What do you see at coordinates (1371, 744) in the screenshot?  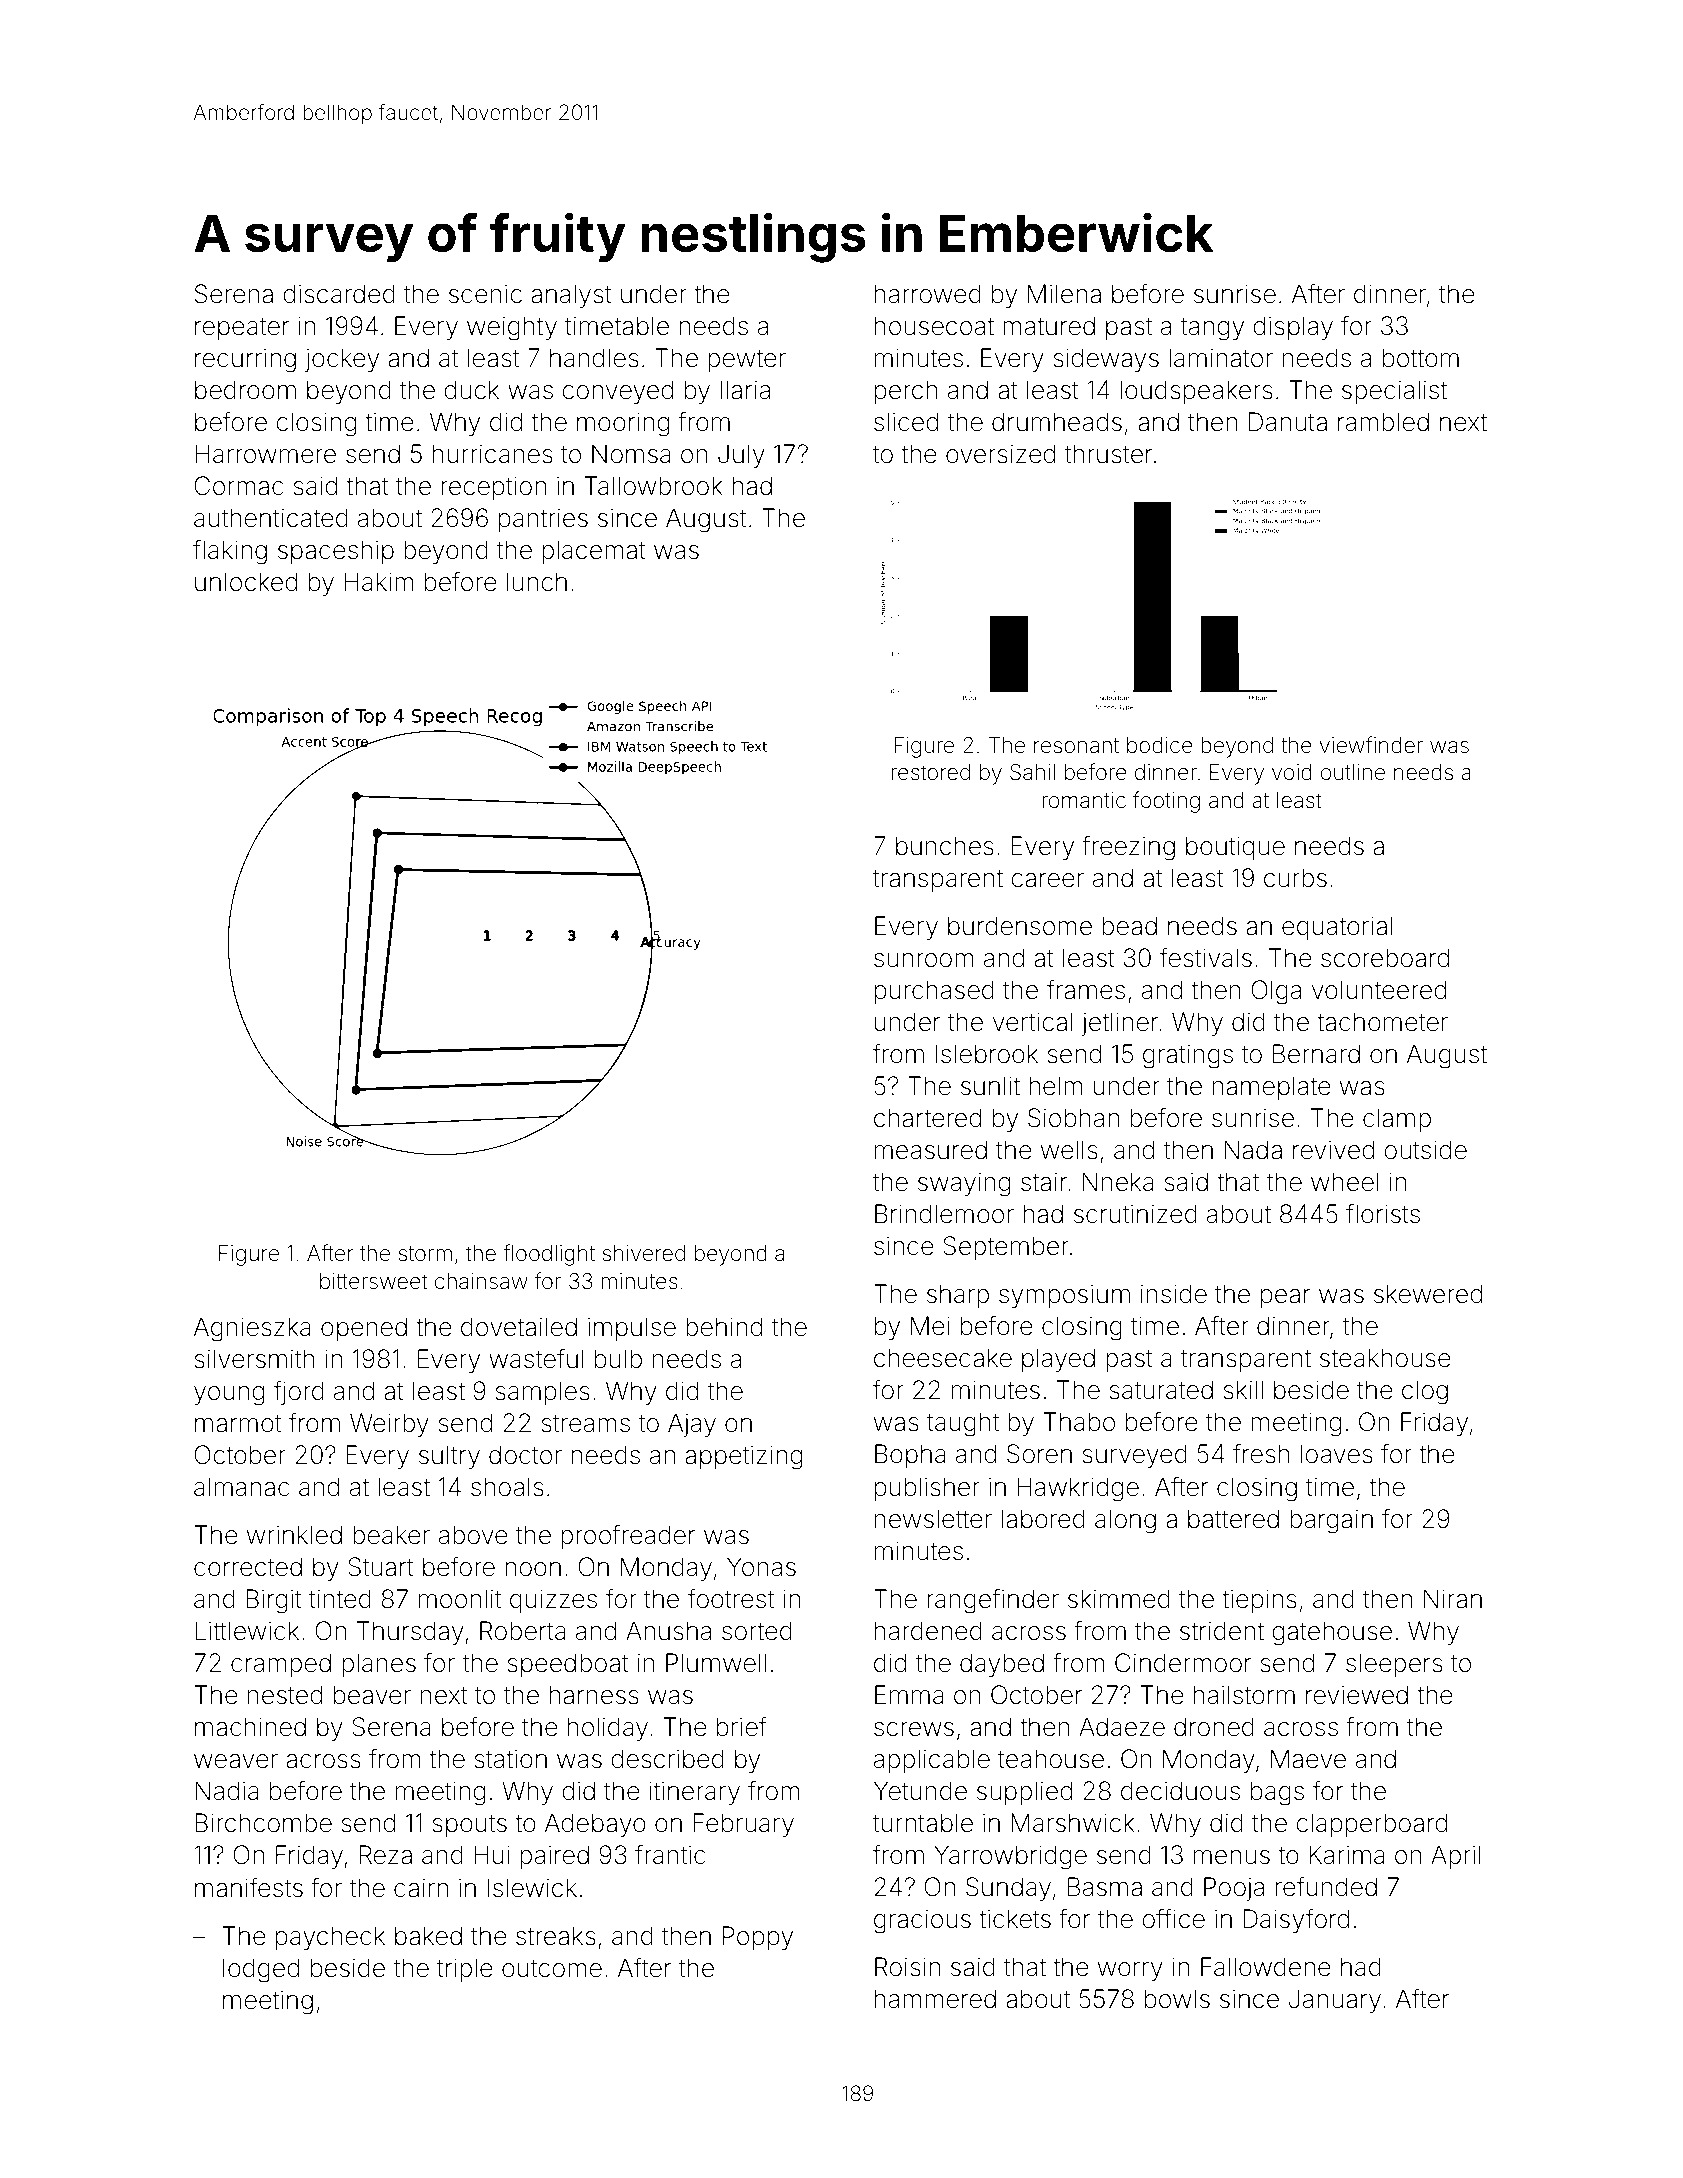 I see `viewfinder` at bounding box center [1371, 744].
